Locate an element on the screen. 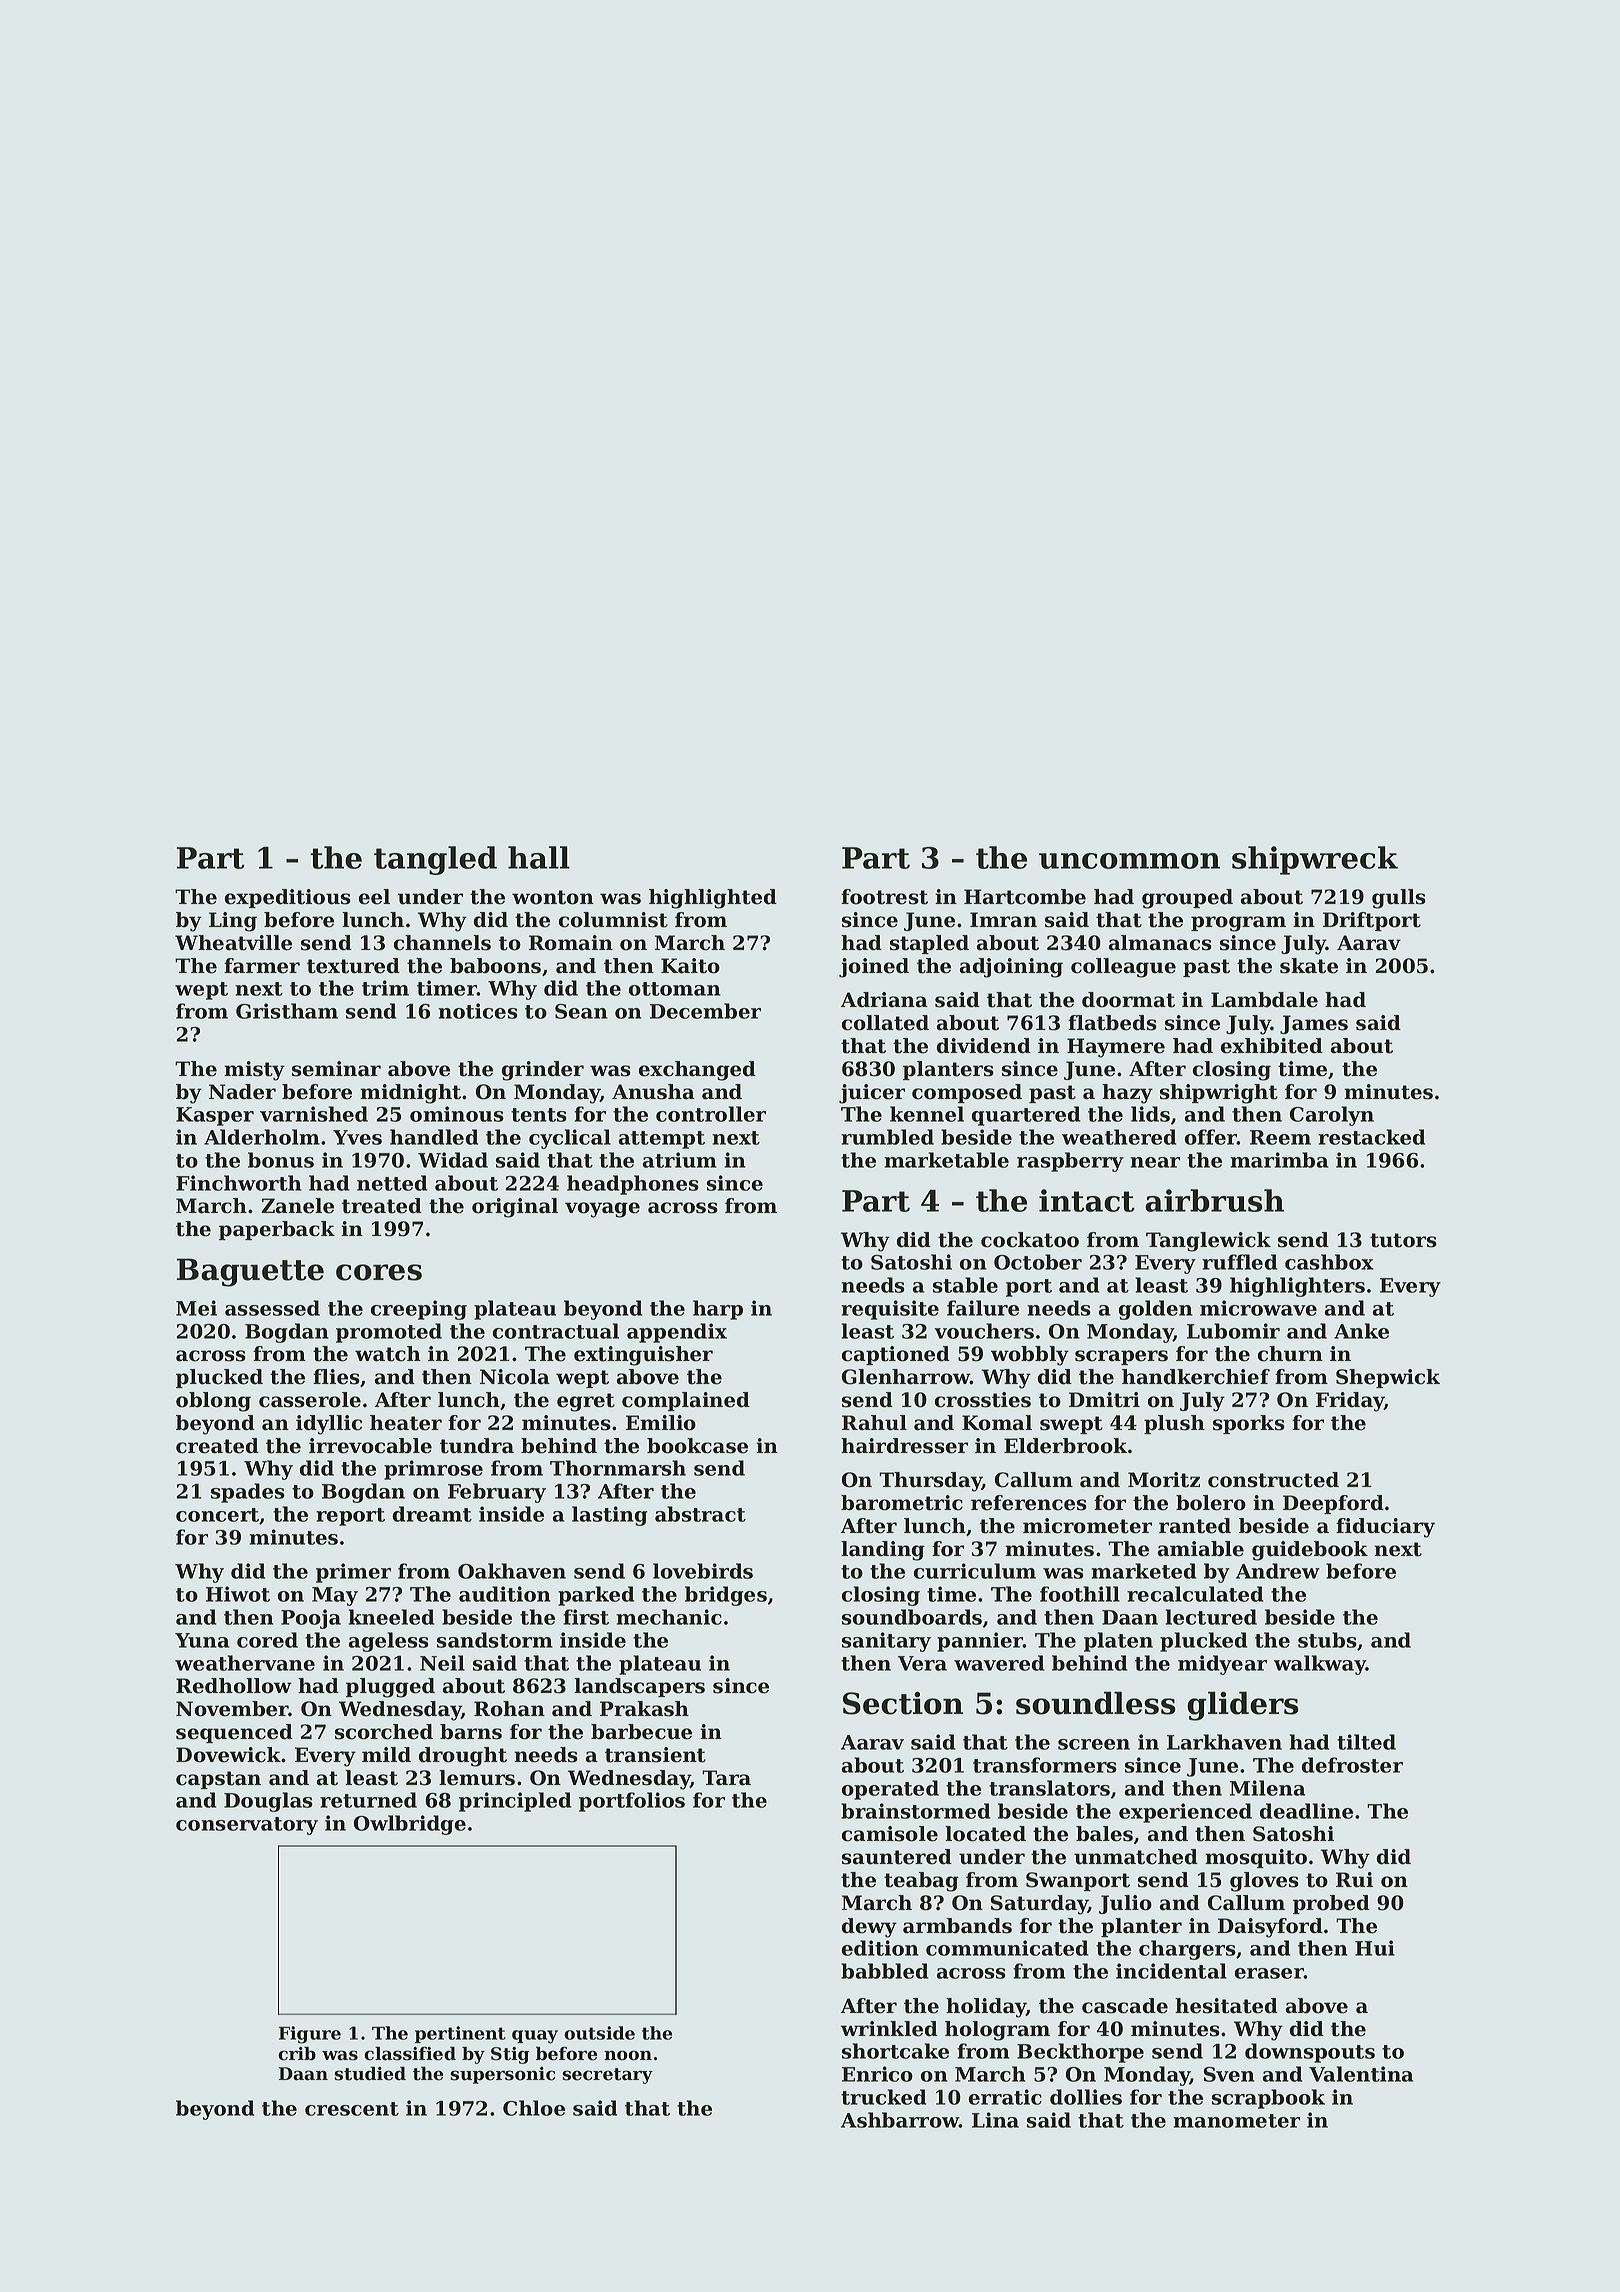  hall is located at coordinates (539, 857).
